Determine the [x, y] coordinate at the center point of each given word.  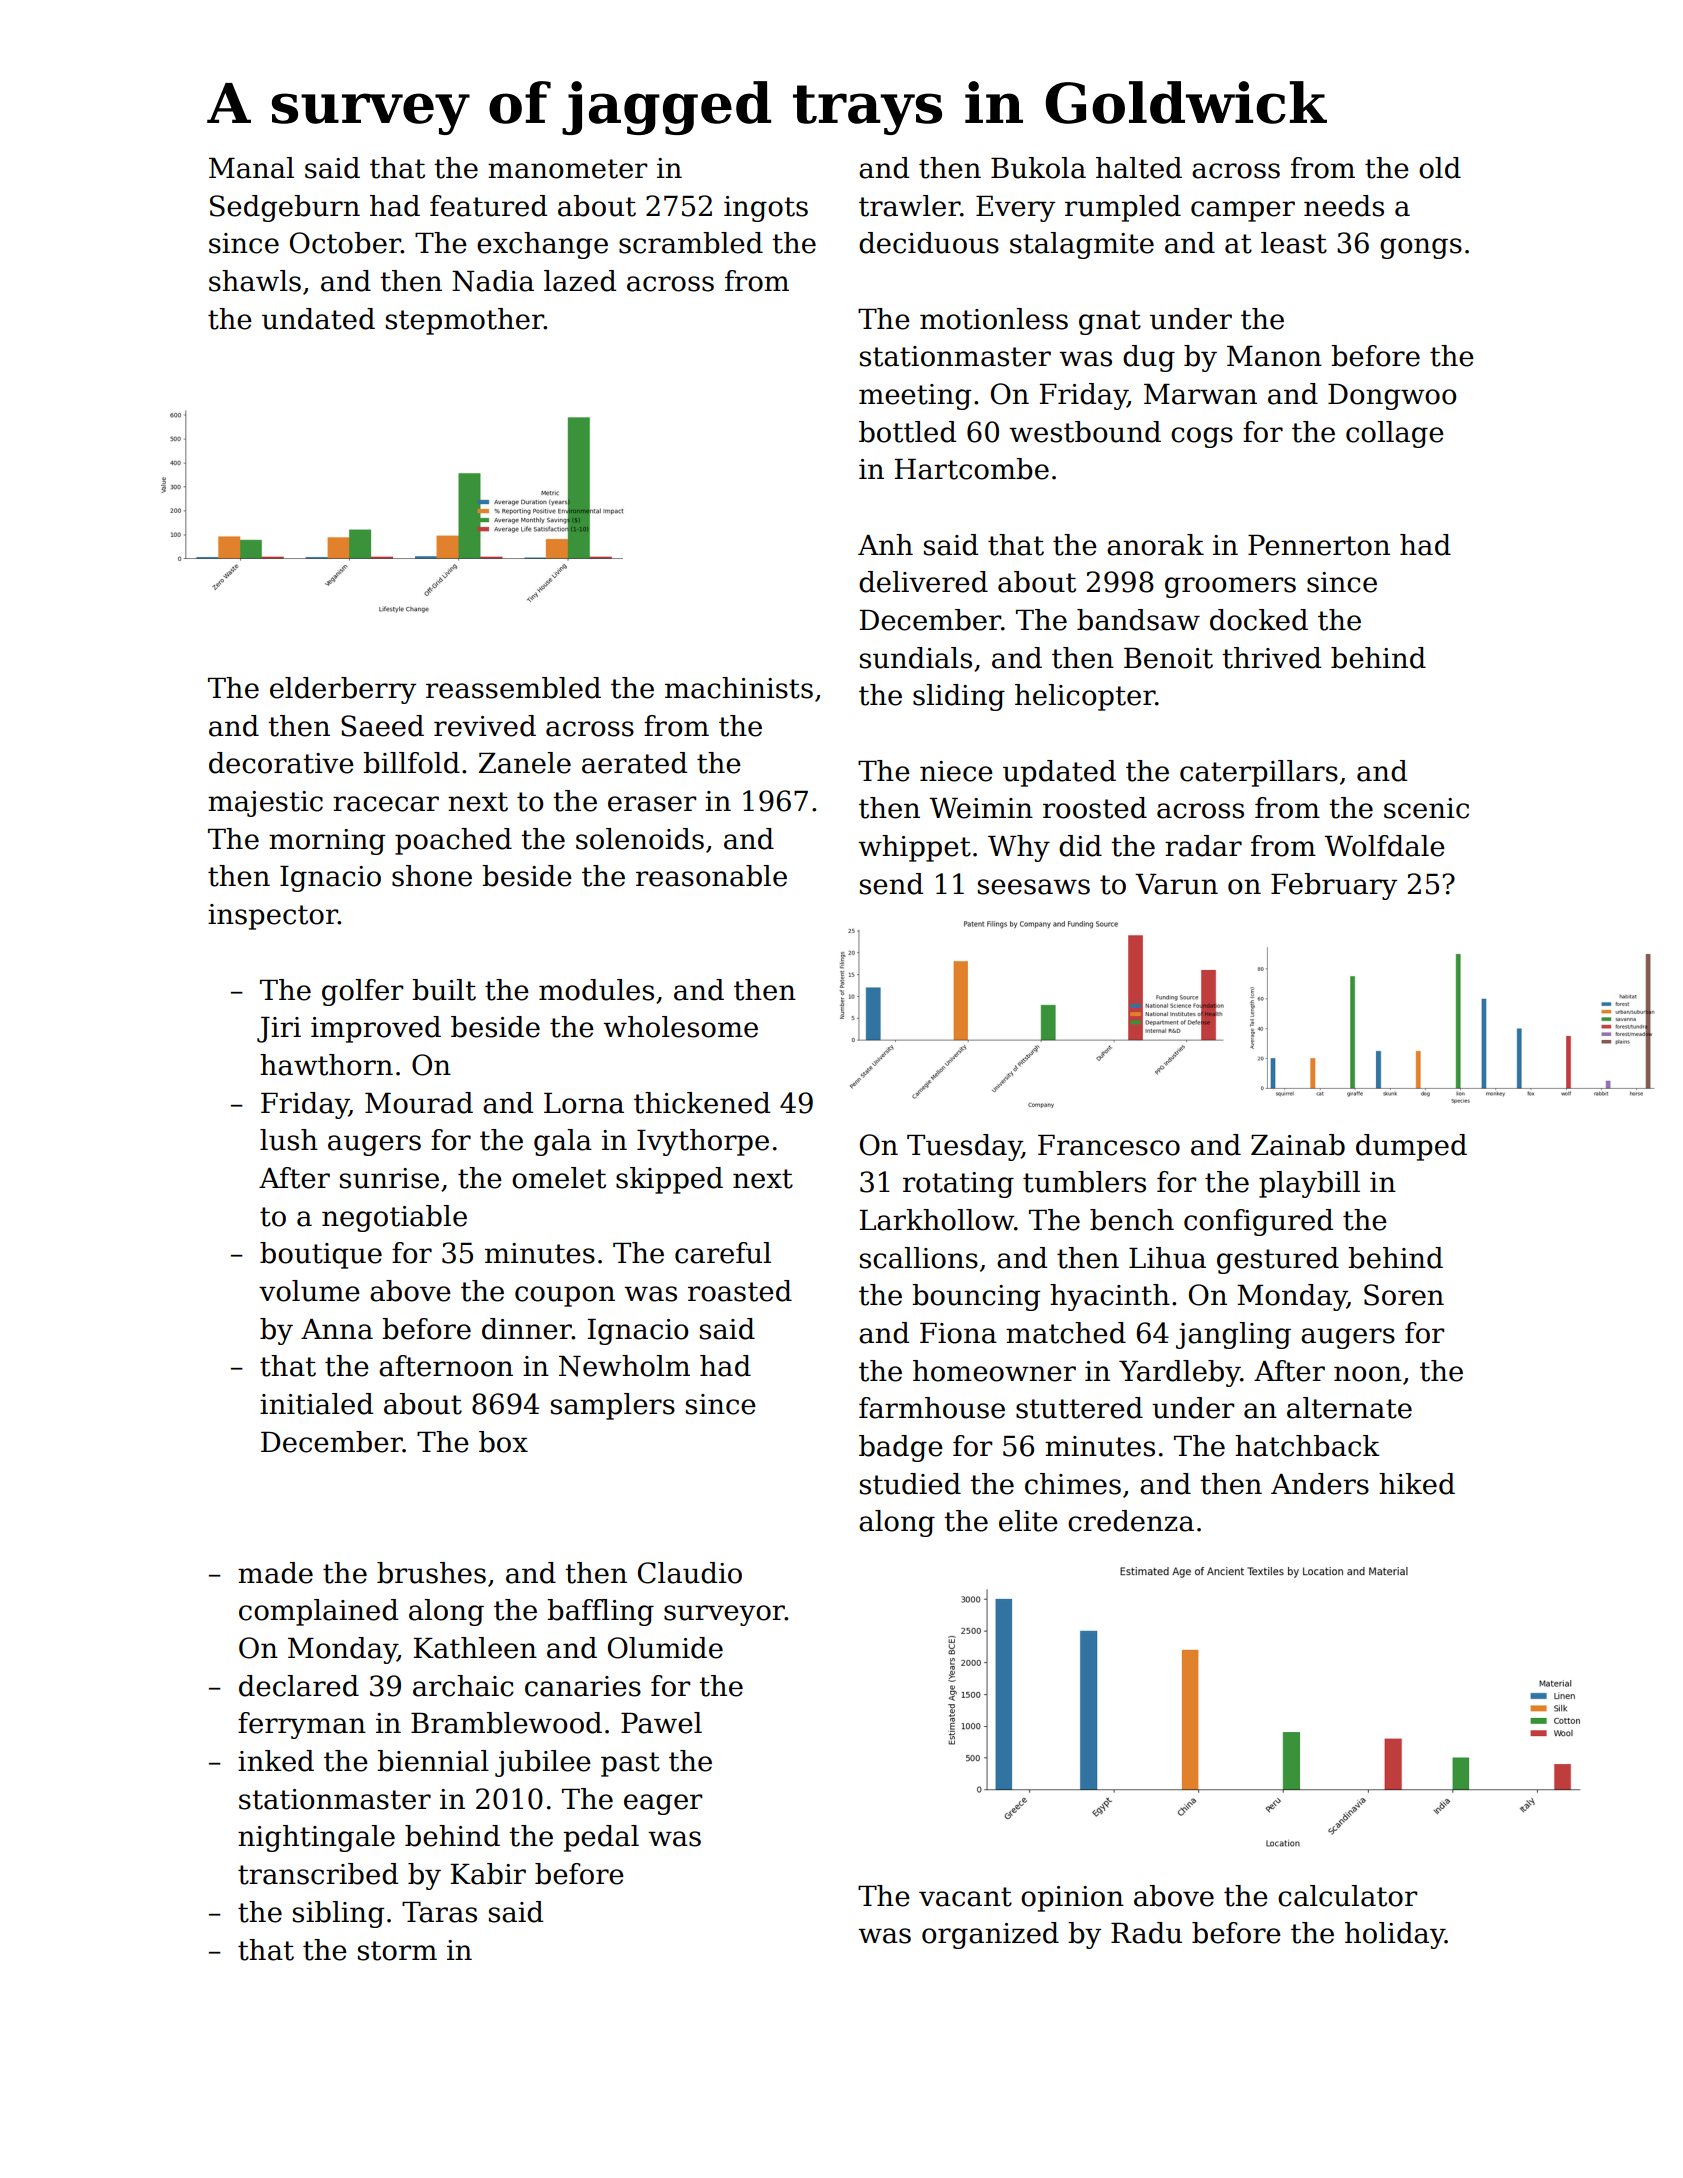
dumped [1411, 1147]
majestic [265, 804]
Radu [1146, 1933]
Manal [251, 168]
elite [1028, 1521]
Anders [1320, 1484]
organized [990, 1935]
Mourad [419, 1103]
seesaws [1034, 887]
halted [1139, 168]
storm [397, 1951]
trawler [909, 206]
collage [1395, 434]
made [275, 1573]
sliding [959, 697]
